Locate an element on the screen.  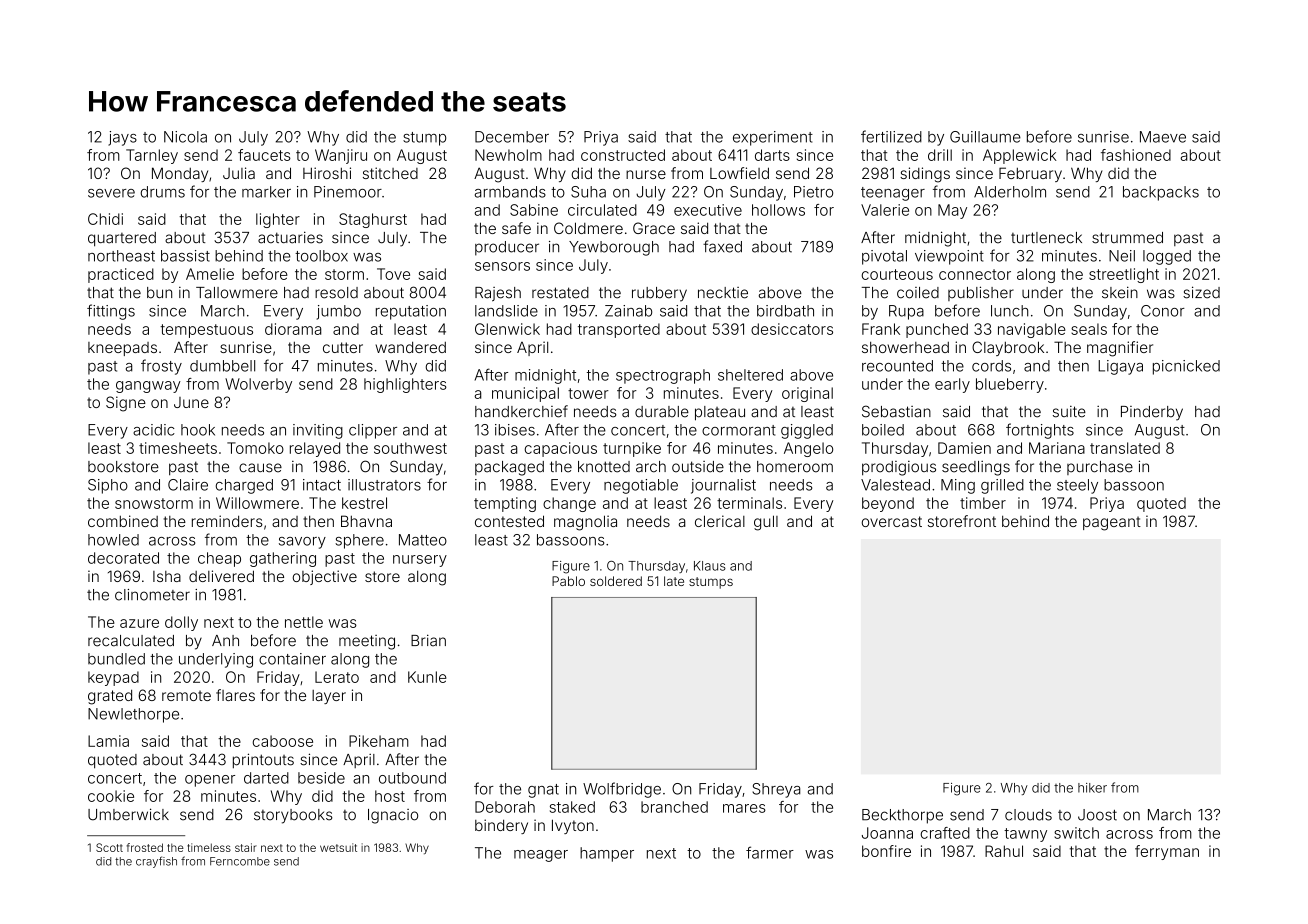
pageant is located at coordinates (1112, 523).
